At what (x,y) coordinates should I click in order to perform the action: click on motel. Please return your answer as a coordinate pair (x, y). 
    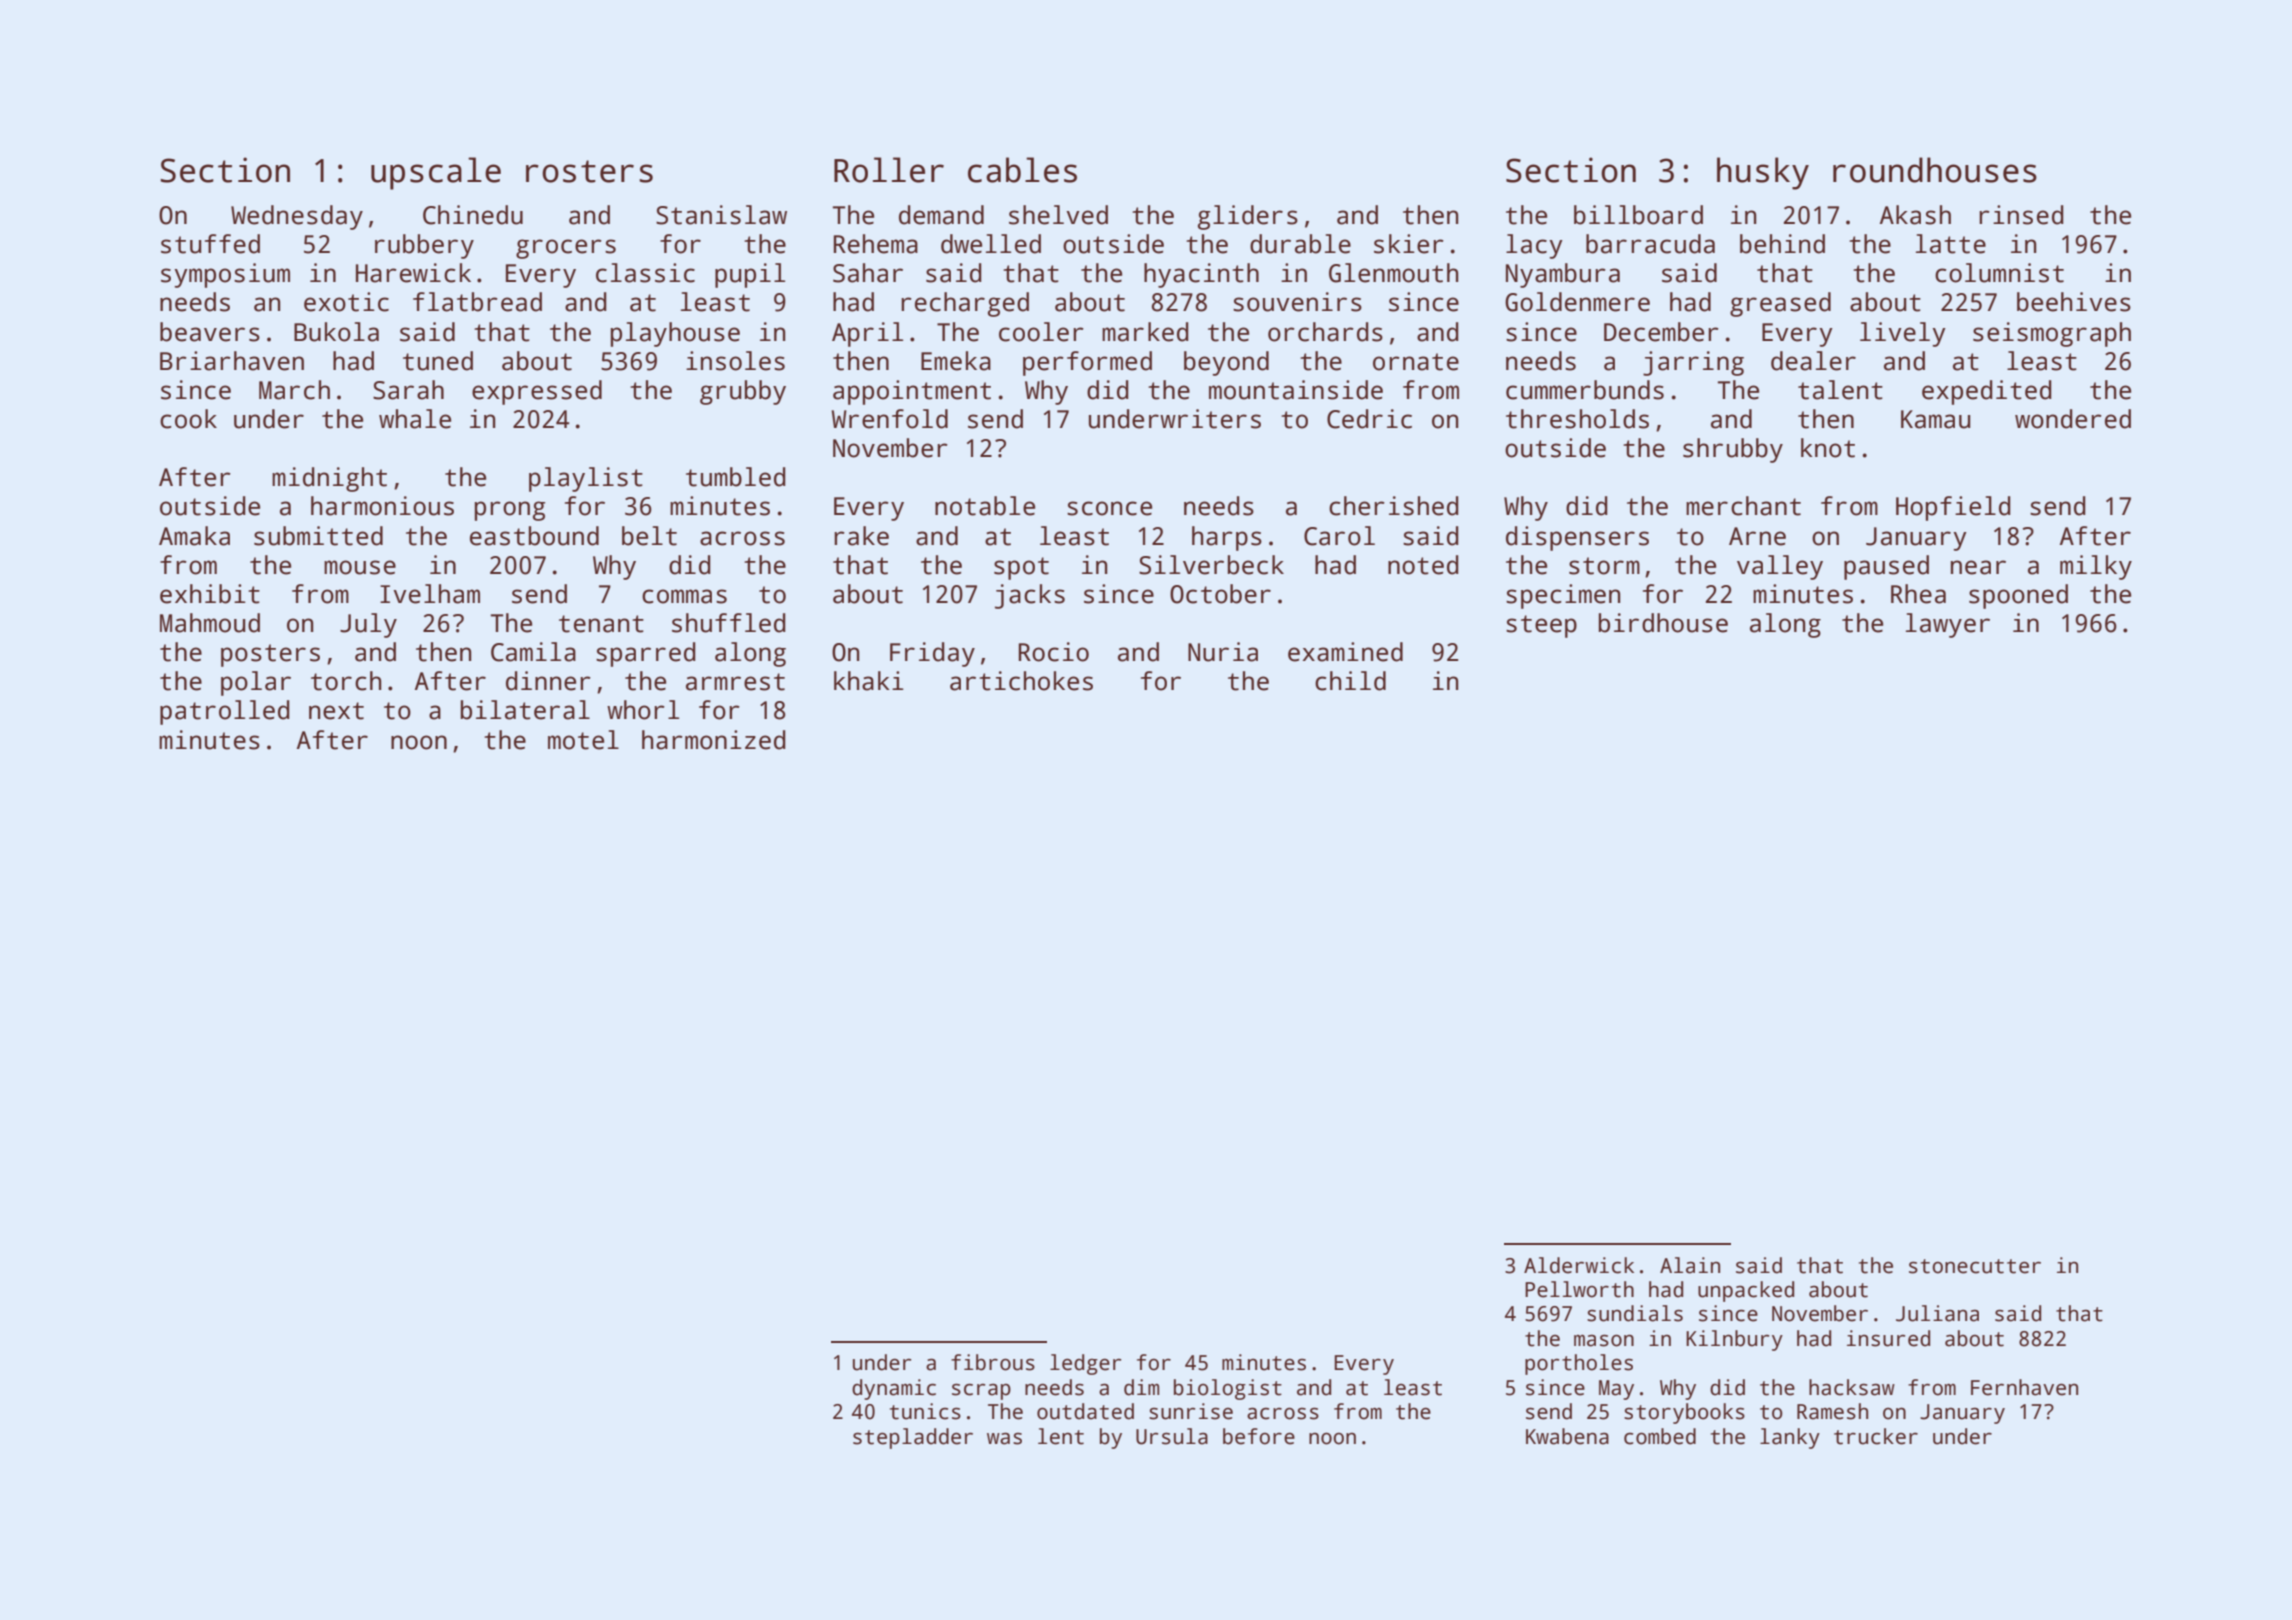
    Looking at the image, I should click on (583, 740).
